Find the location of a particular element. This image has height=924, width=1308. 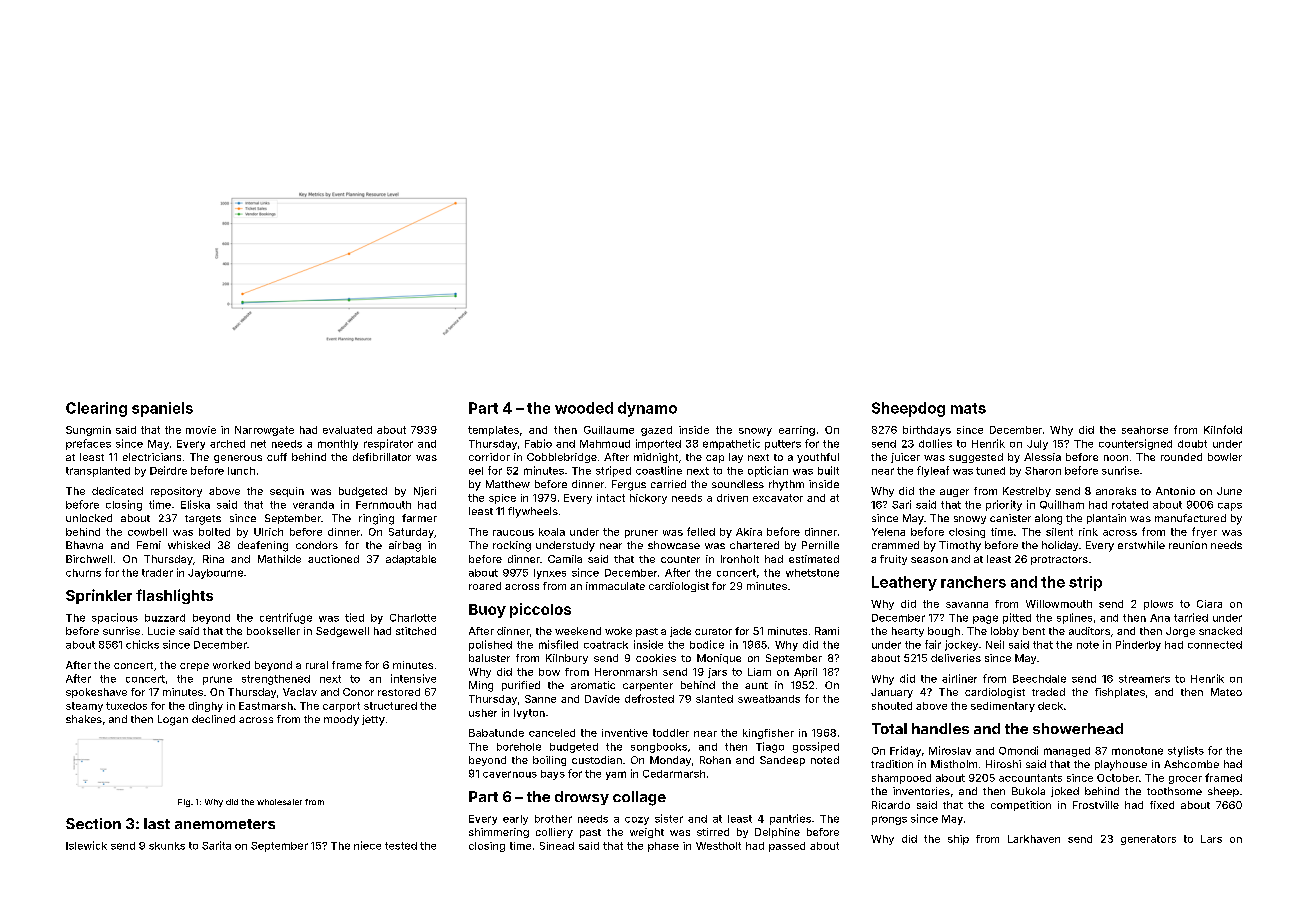

last is located at coordinates (157, 823).
